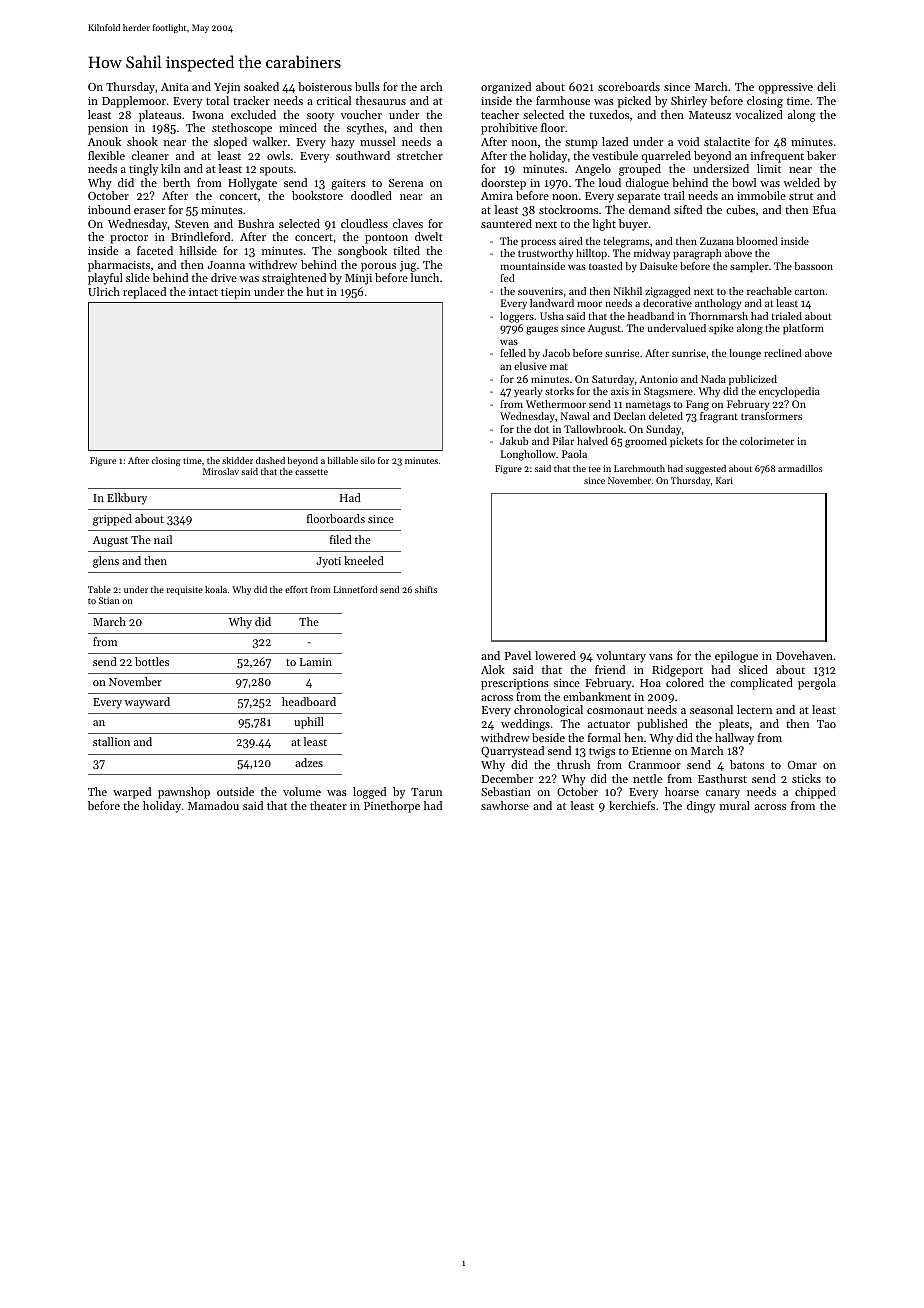 The height and width of the screenshot is (1308, 924). Describe the element at coordinates (316, 662) in the screenshot. I see `Lamin` at that location.
